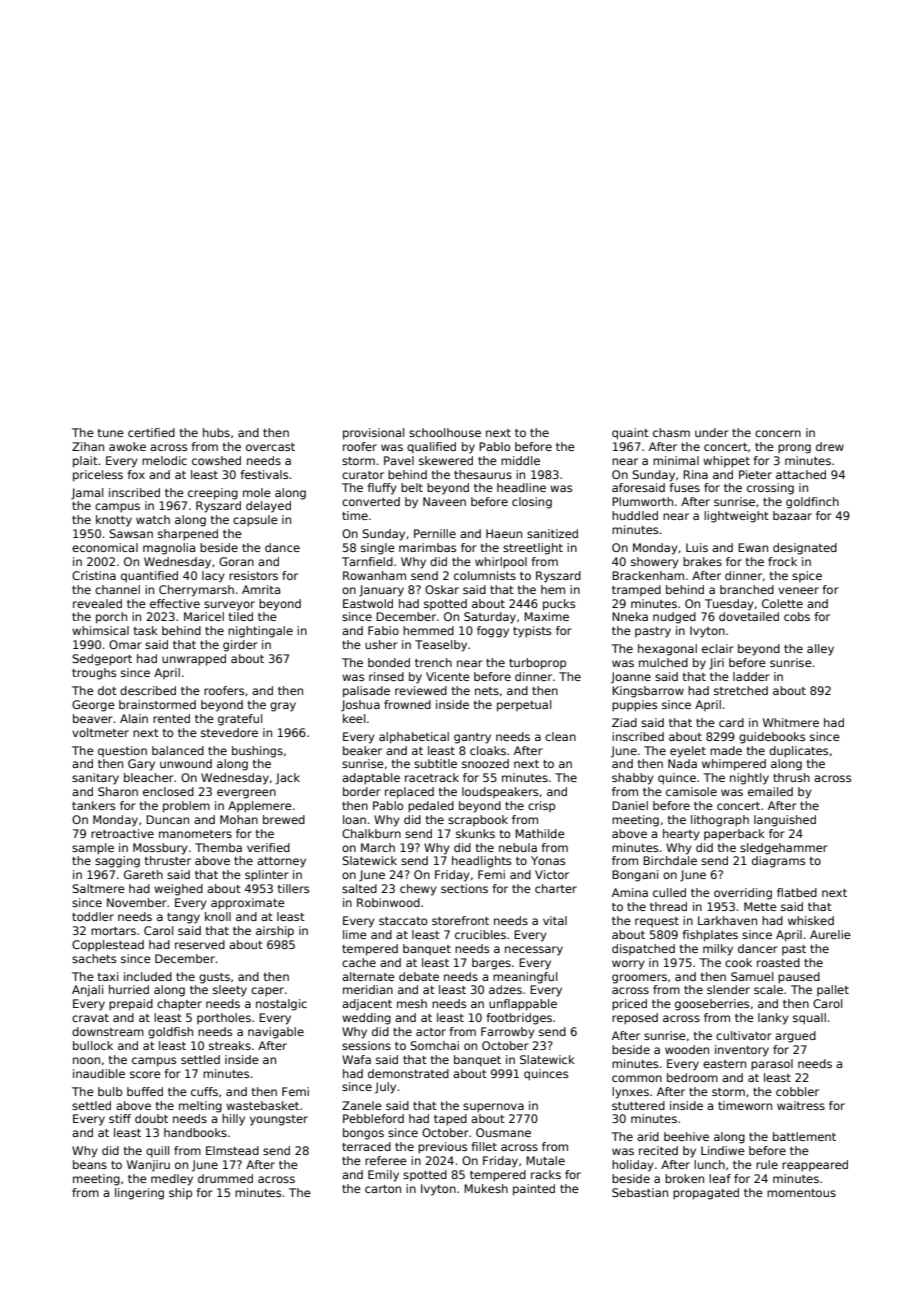 Image resolution: width=924 pixels, height=1308 pixels. I want to click on drummed, so click(225, 1178).
